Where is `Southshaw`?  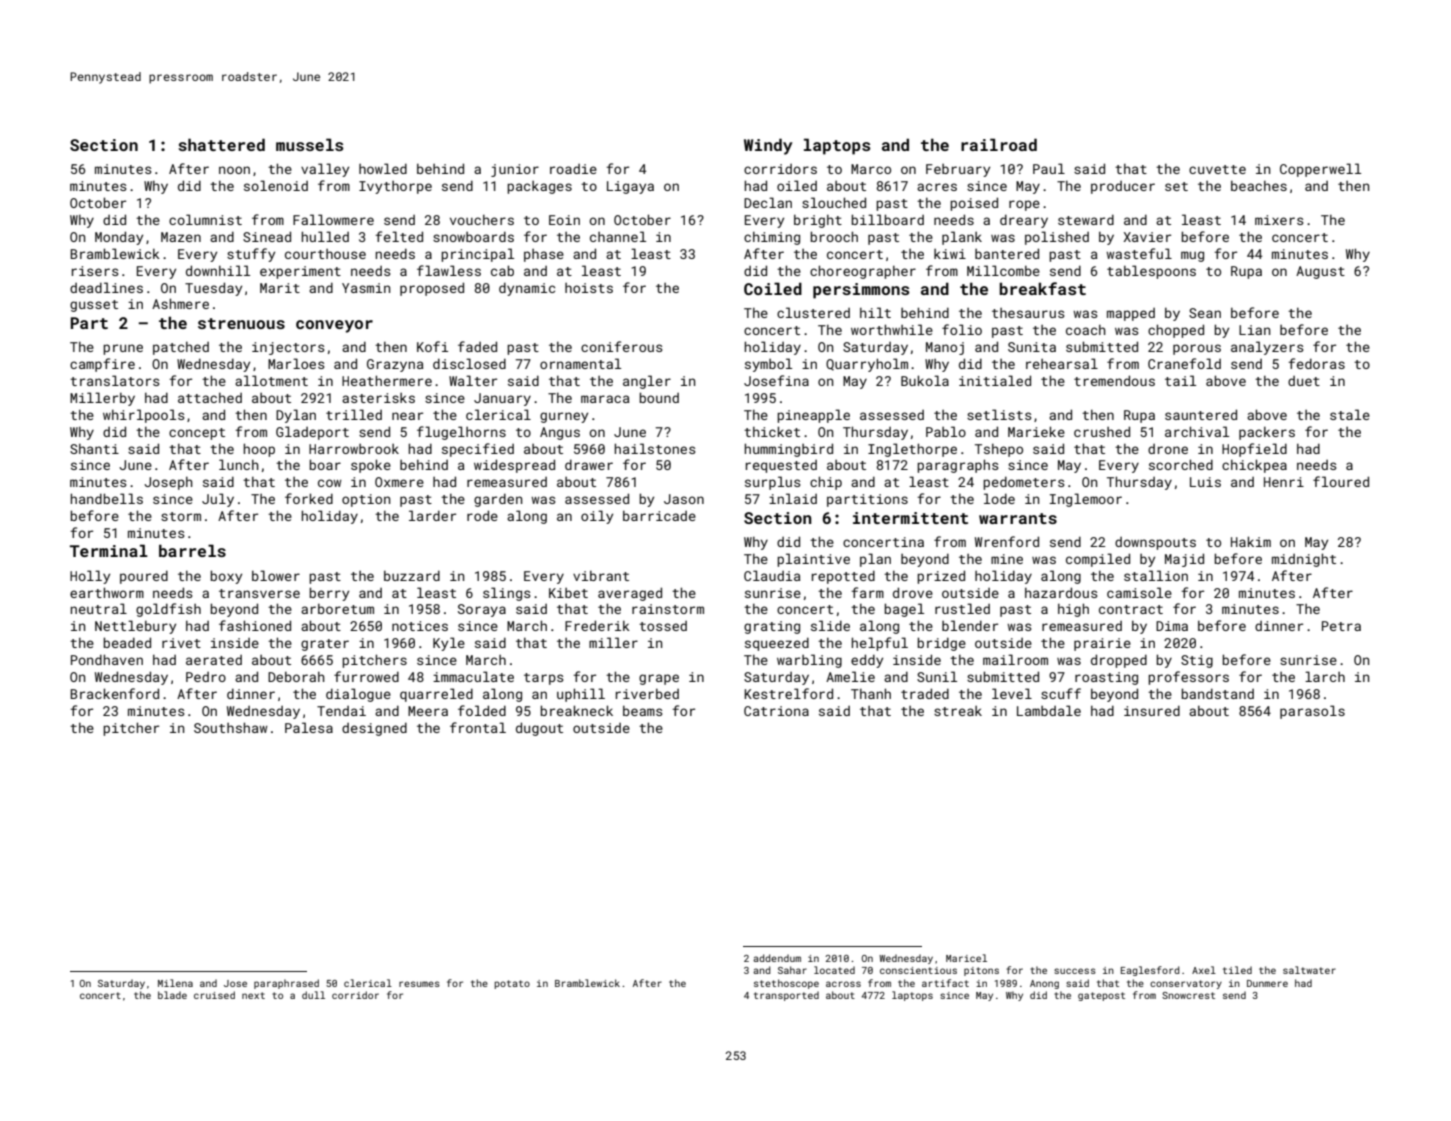 Southshaw is located at coordinates (231, 727).
